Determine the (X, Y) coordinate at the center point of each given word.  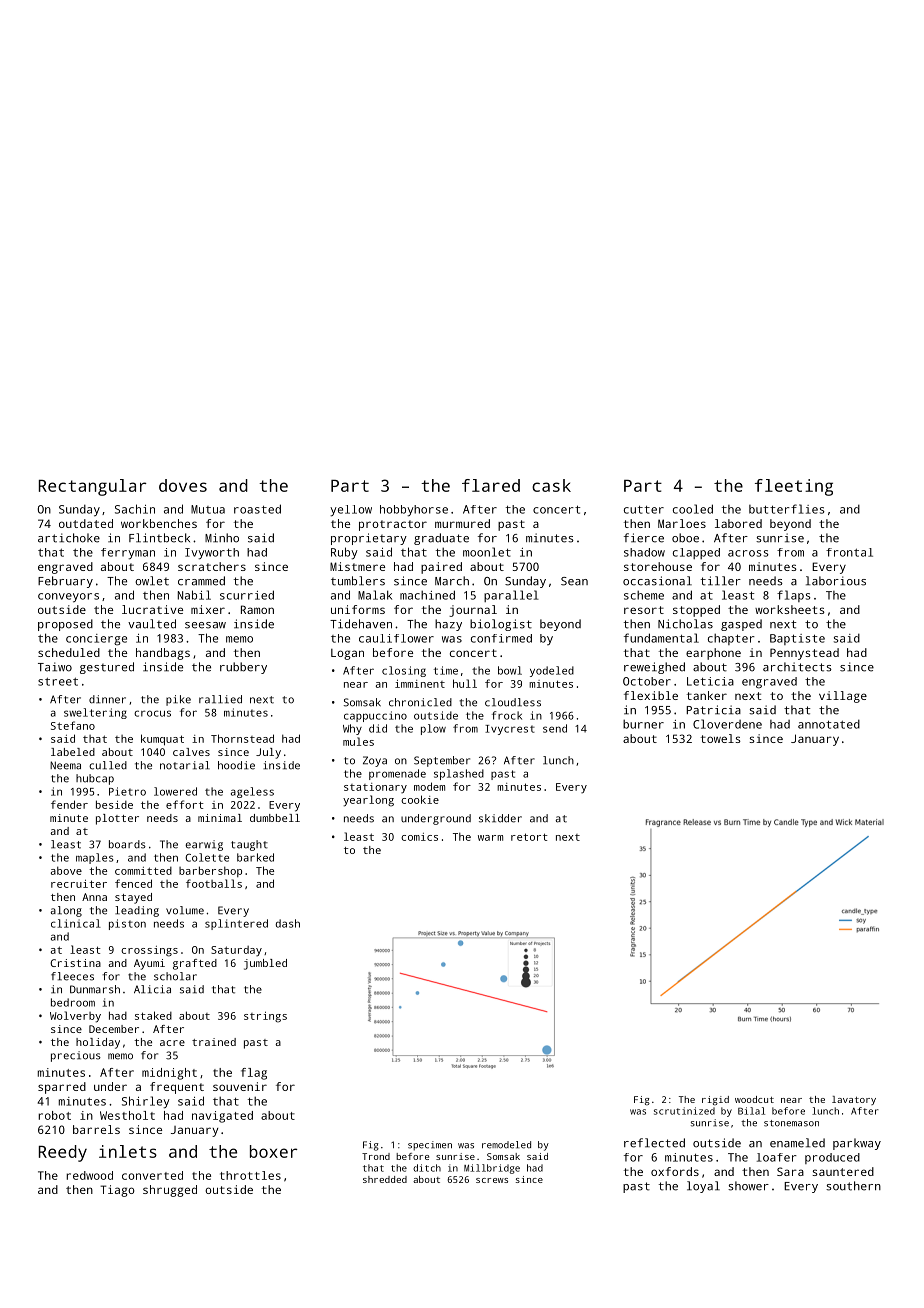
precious (76, 1056)
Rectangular (93, 487)
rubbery (243, 668)
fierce (644, 538)
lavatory (854, 1100)
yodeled (552, 671)
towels (721, 738)
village (843, 697)
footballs (214, 883)
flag (254, 1074)
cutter (644, 510)
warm (490, 838)
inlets (128, 1151)
